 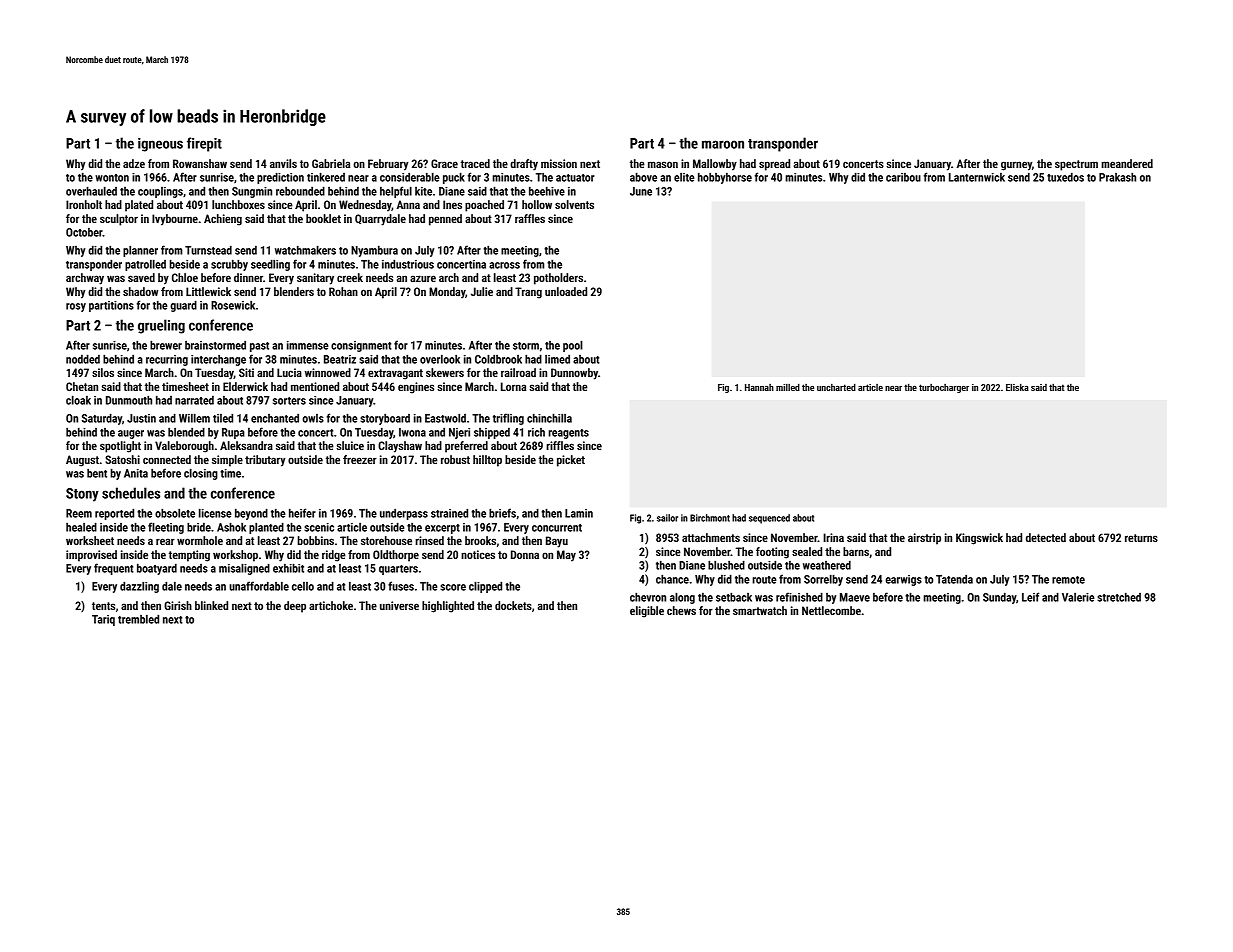 I want to click on deep, so click(x=295, y=607).
